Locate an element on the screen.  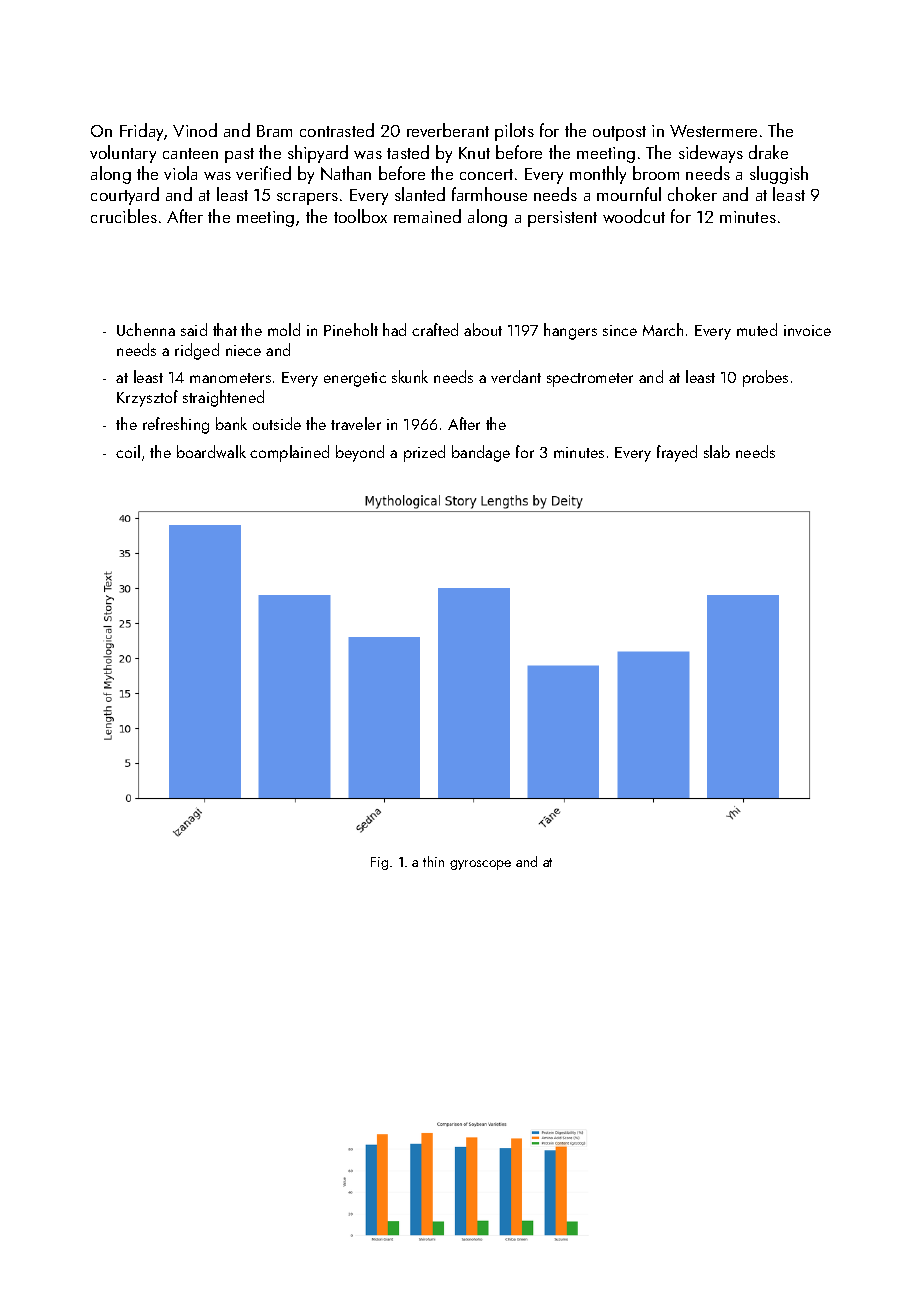
beyond is located at coordinates (360, 453).
